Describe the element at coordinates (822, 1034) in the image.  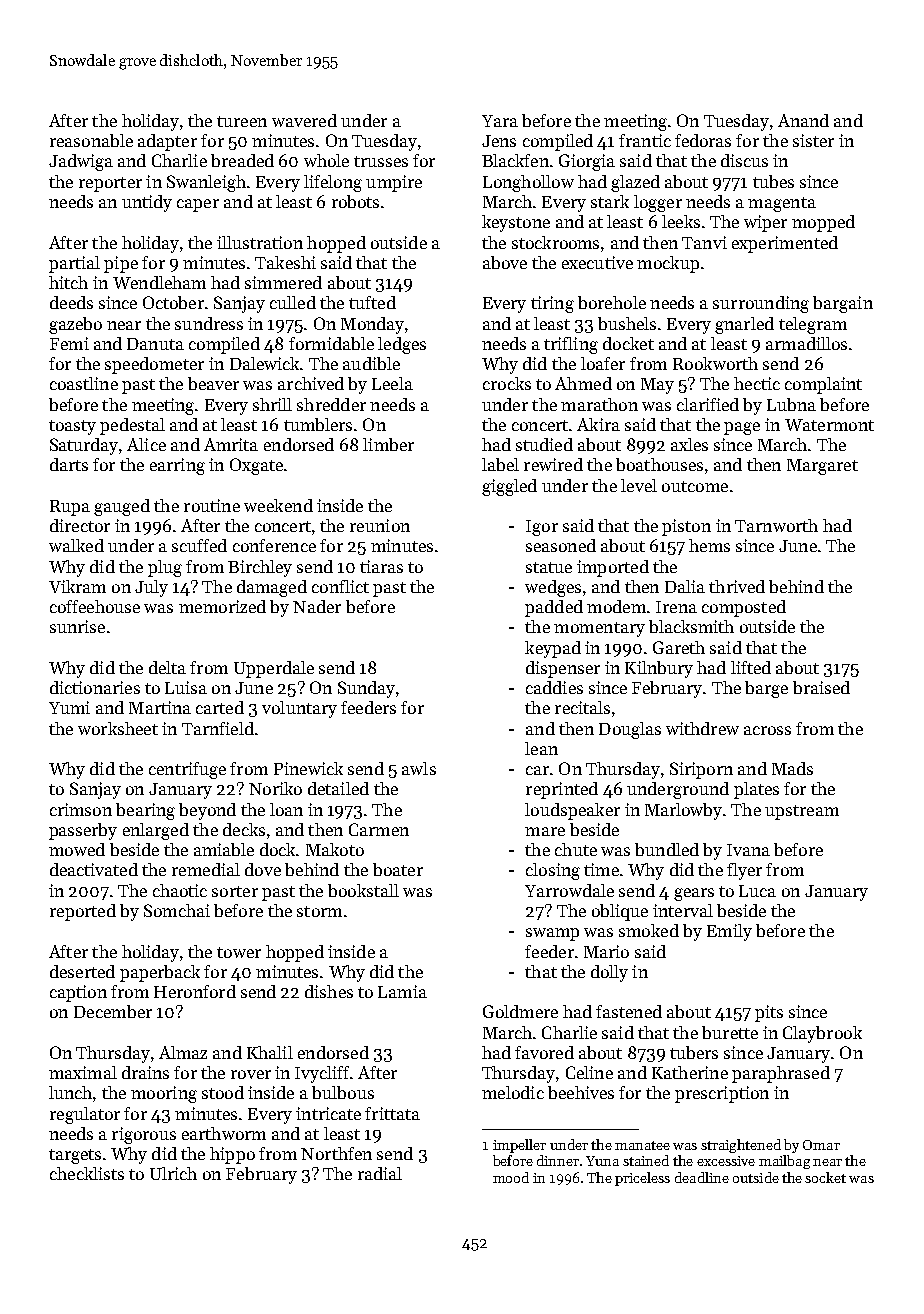
I see `Claybrook` at that location.
